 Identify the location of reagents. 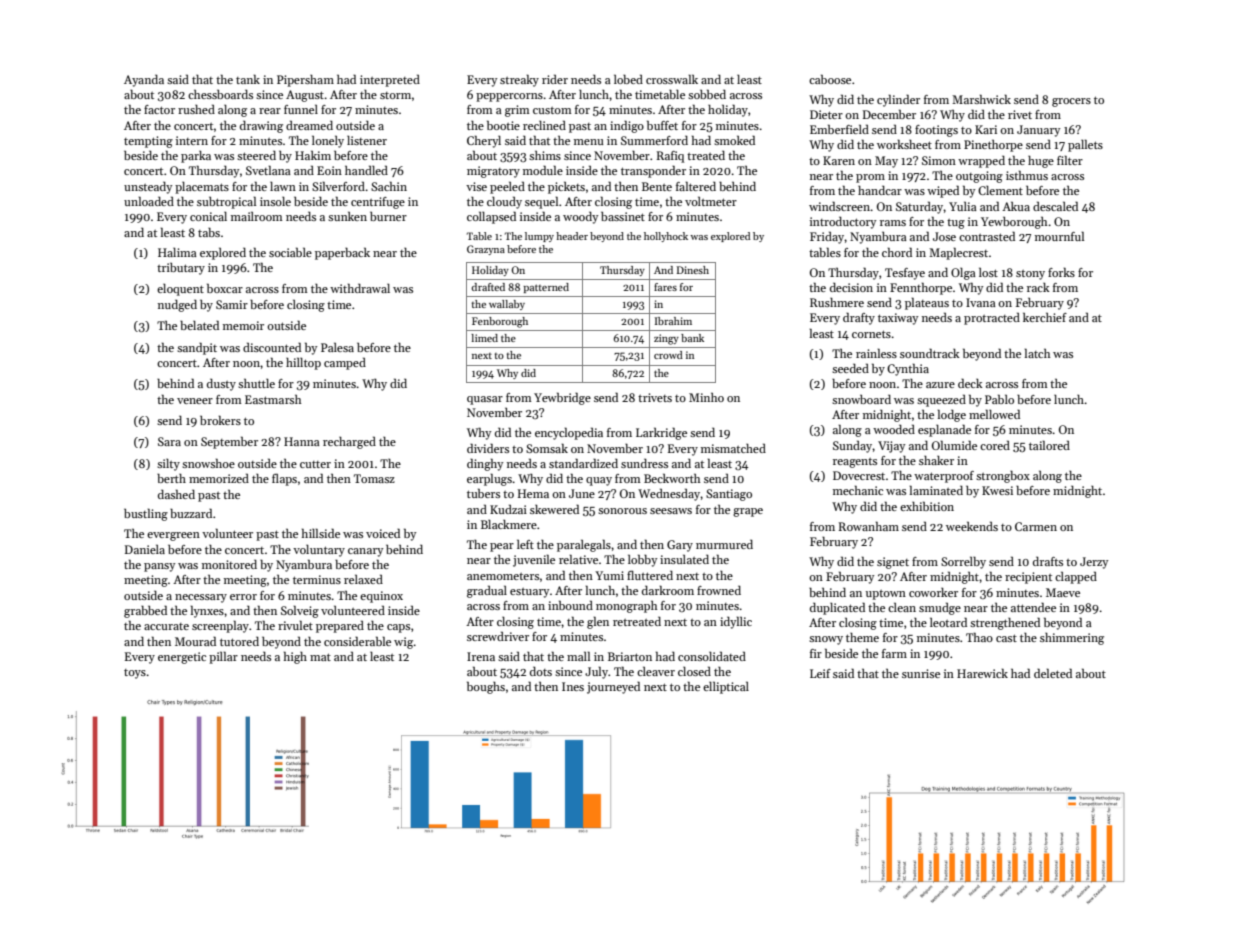
(855, 463).
